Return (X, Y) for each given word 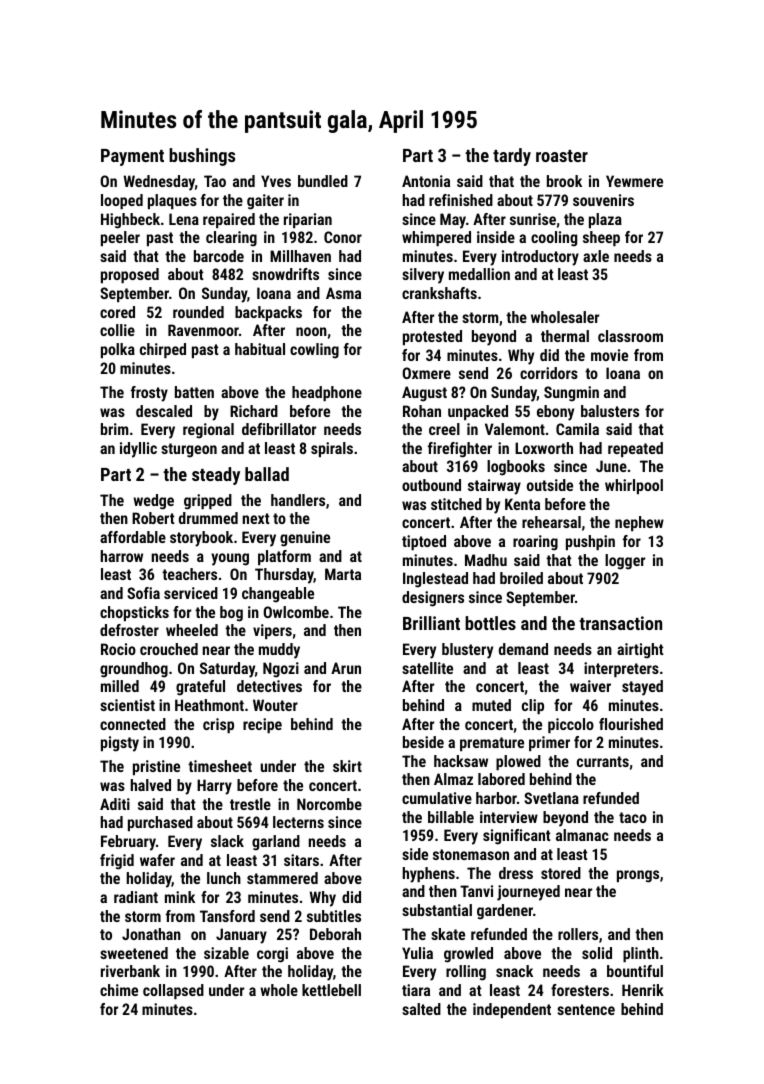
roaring (535, 543)
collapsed (173, 991)
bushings (202, 157)
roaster (562, 156)
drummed (208, 518)
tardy (512, 157)
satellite (427, 668)
